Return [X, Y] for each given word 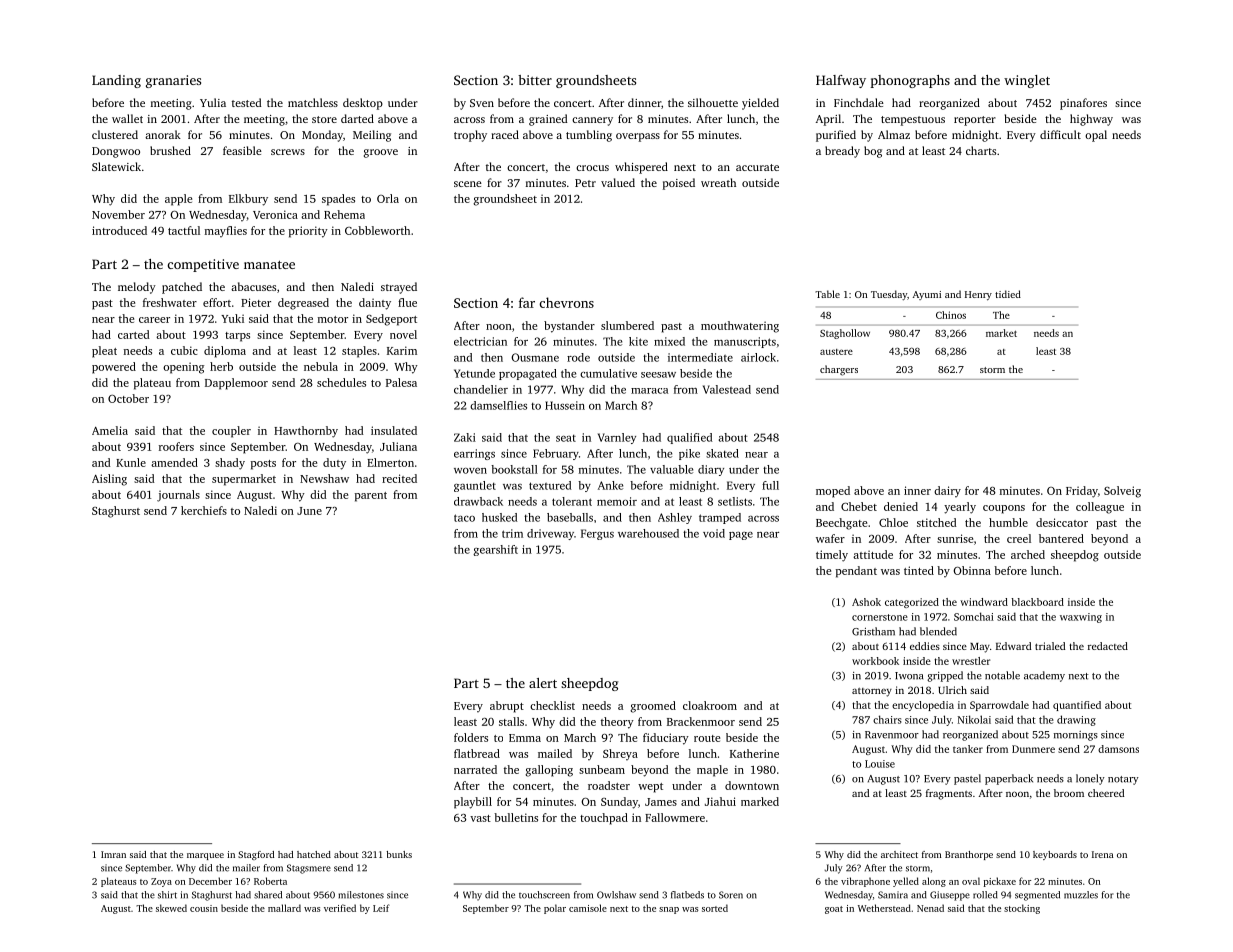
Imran [113, 854]
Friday [1082, 492]
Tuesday [889, 295]
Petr [585, 183]
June [309, 511]
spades [338, 200]
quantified [1077, 706]
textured [550, 485]
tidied [1008, 294]
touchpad [604, 819]
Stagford [256, 855]
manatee [269, 265]
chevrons [566, 302]
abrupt [507, 707]
